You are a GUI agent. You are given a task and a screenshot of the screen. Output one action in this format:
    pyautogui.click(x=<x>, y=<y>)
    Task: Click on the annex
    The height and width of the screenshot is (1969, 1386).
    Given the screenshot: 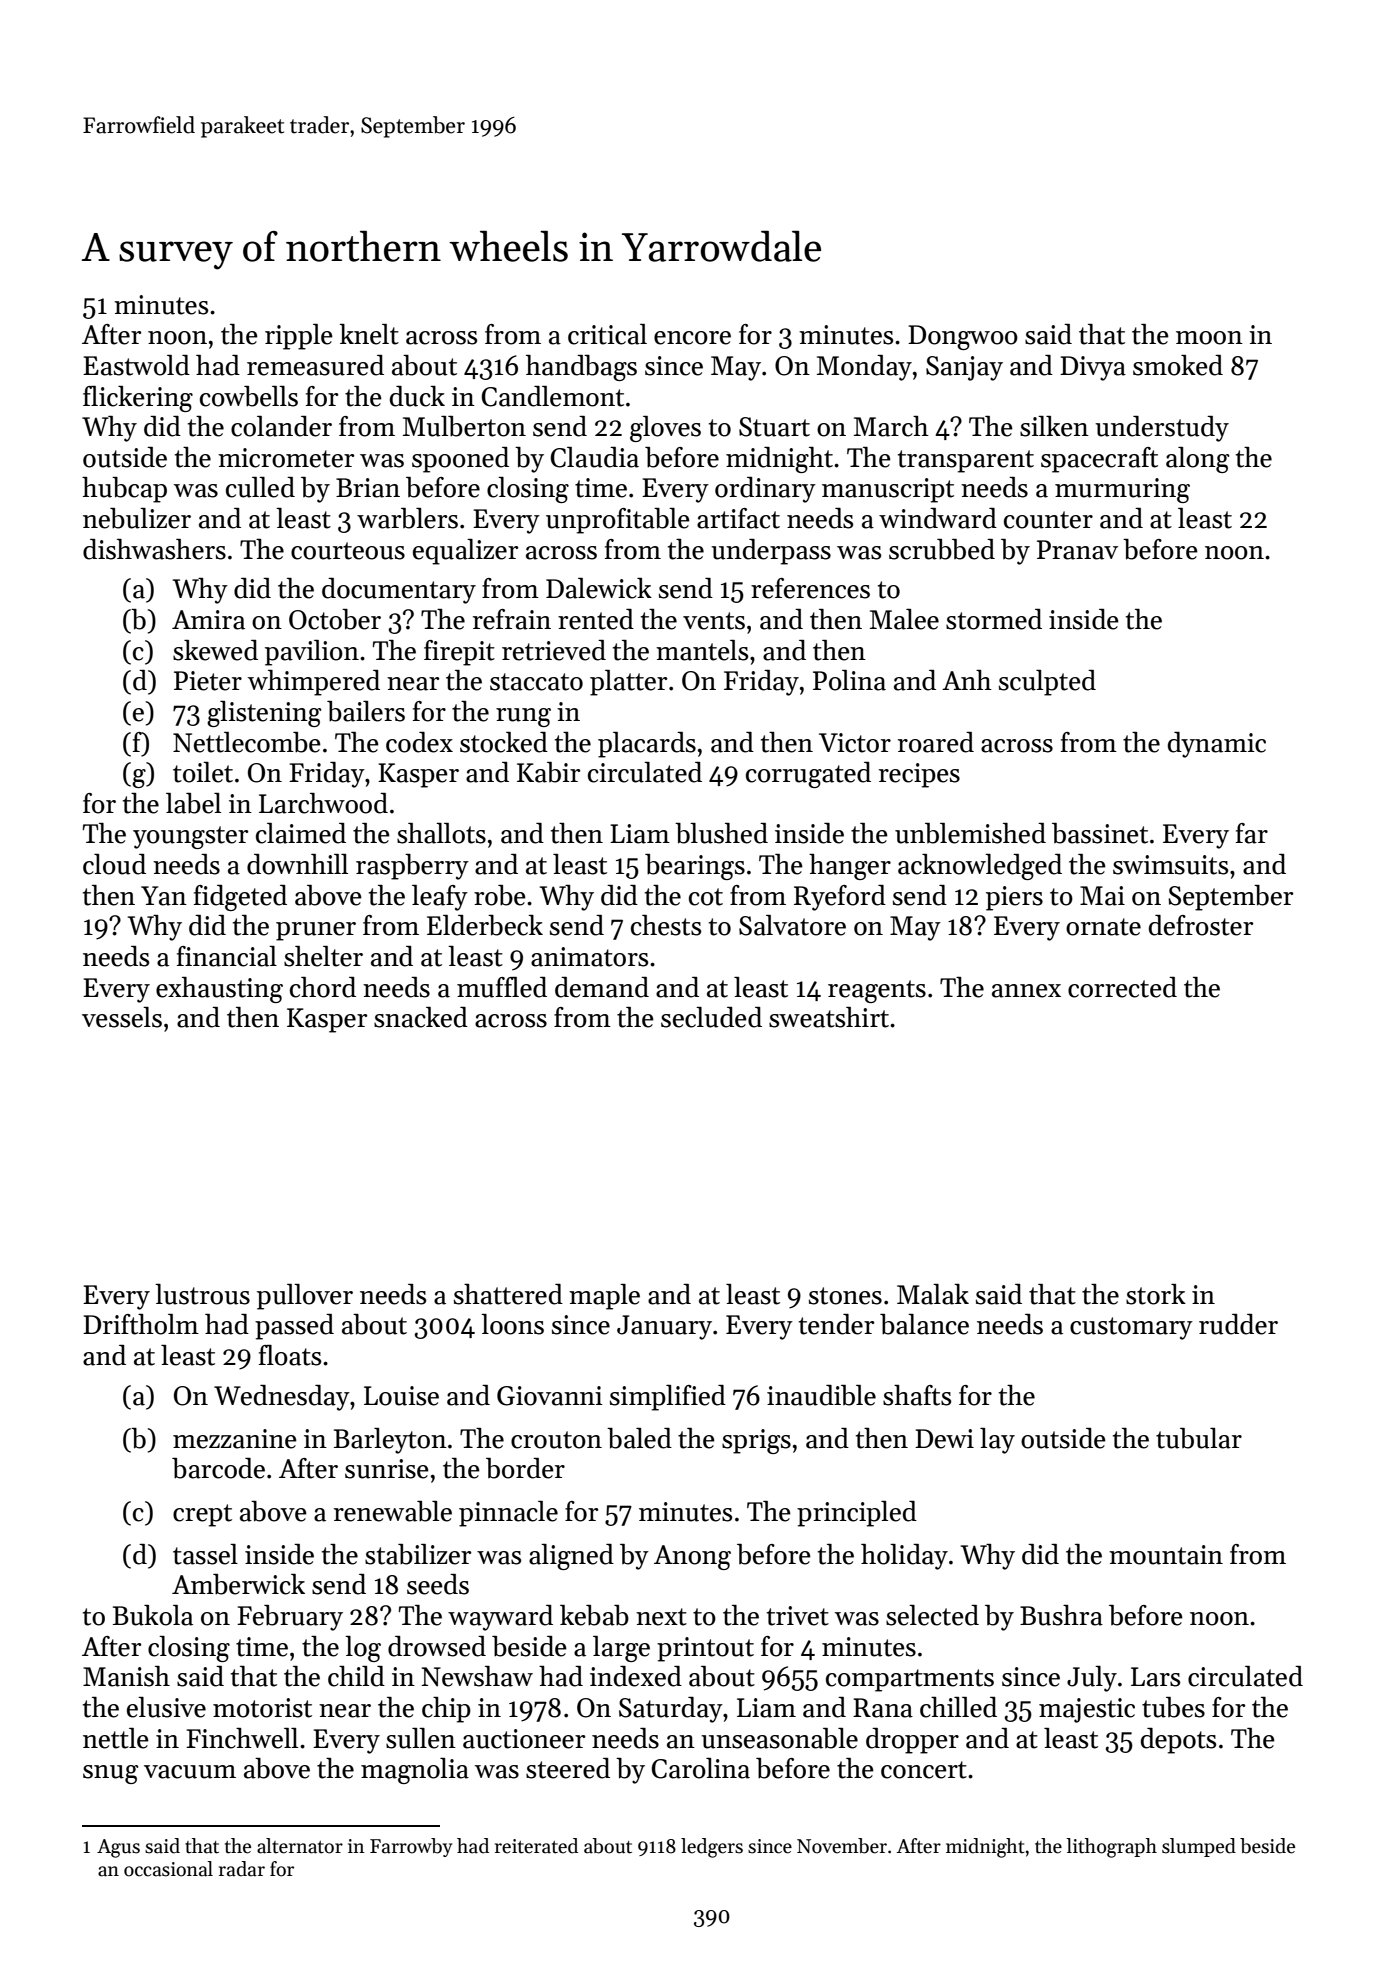 What is the action you would take?
    pyautogui.click(x=1026, y=991)
